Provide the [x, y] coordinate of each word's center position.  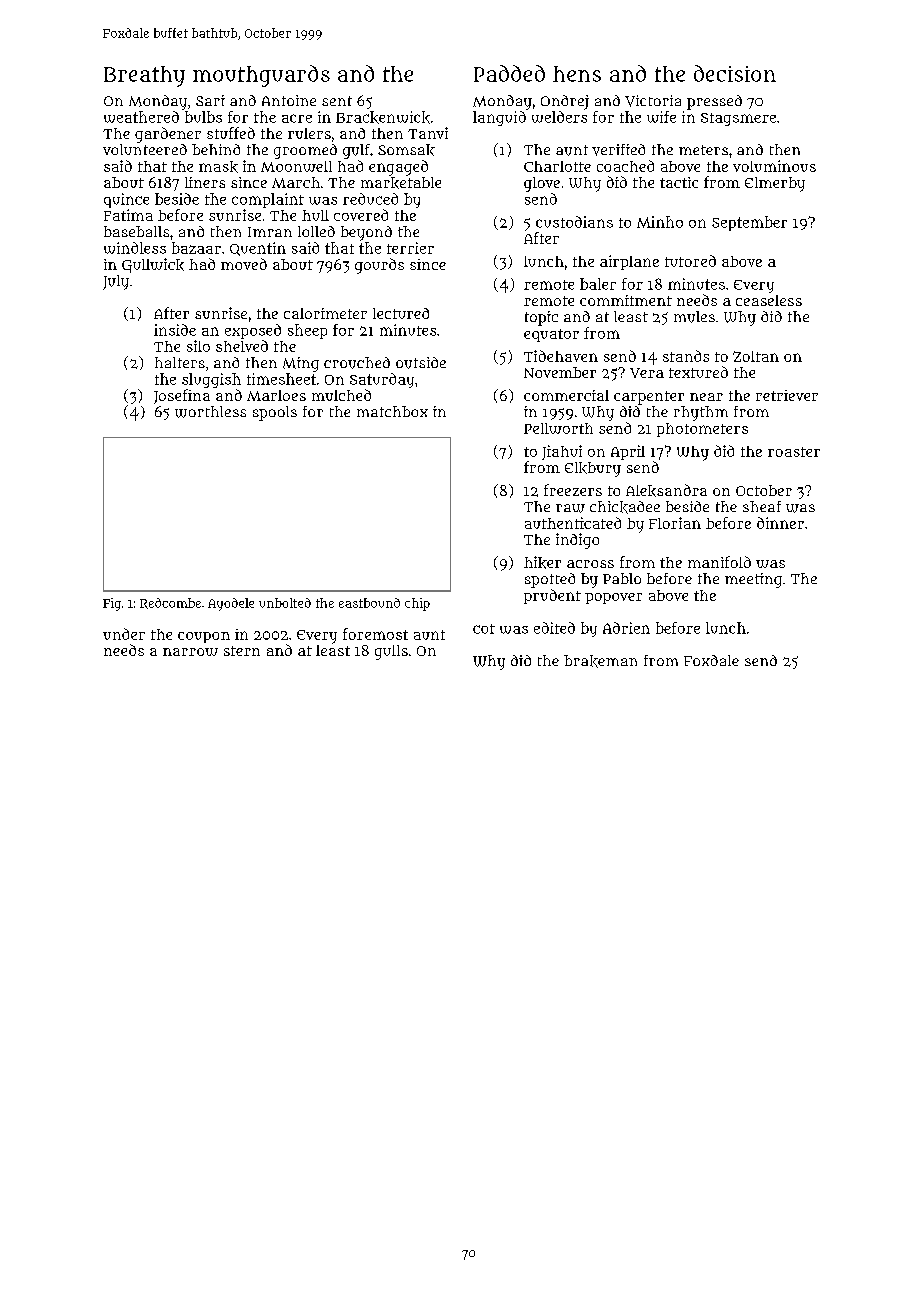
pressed [714, 102]
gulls [391, 652]
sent [337, 101]
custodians [574, 222]
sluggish [211, 380]
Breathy [144, 76]
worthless [210, 412]
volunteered [145, 149]
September [749, 223]
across [590, 564]
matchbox [392, 411]
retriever [787, 395]
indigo [577, 541]
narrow [190, 652]
